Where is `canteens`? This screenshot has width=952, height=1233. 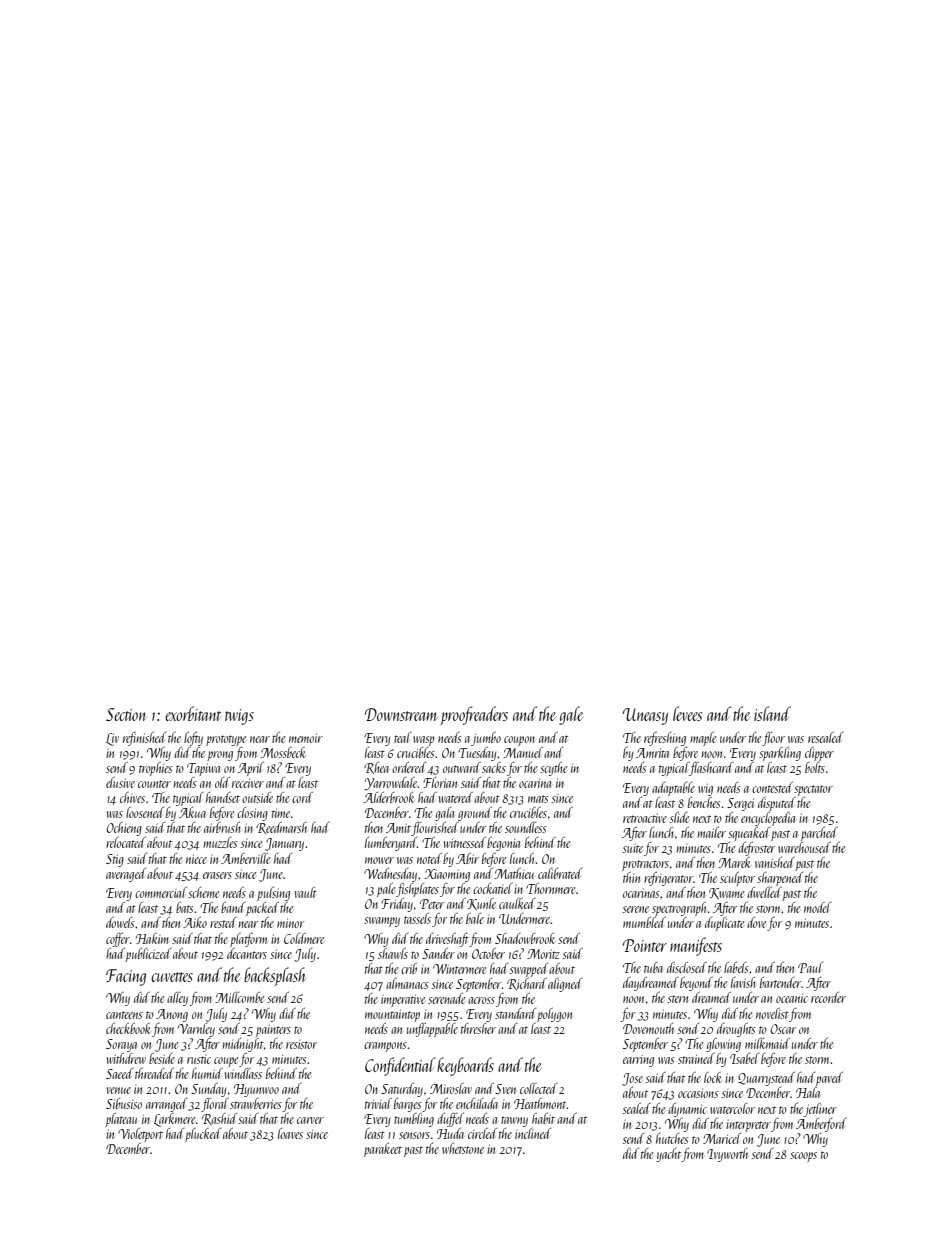
canteens is located at coordinates (124, 1015).
